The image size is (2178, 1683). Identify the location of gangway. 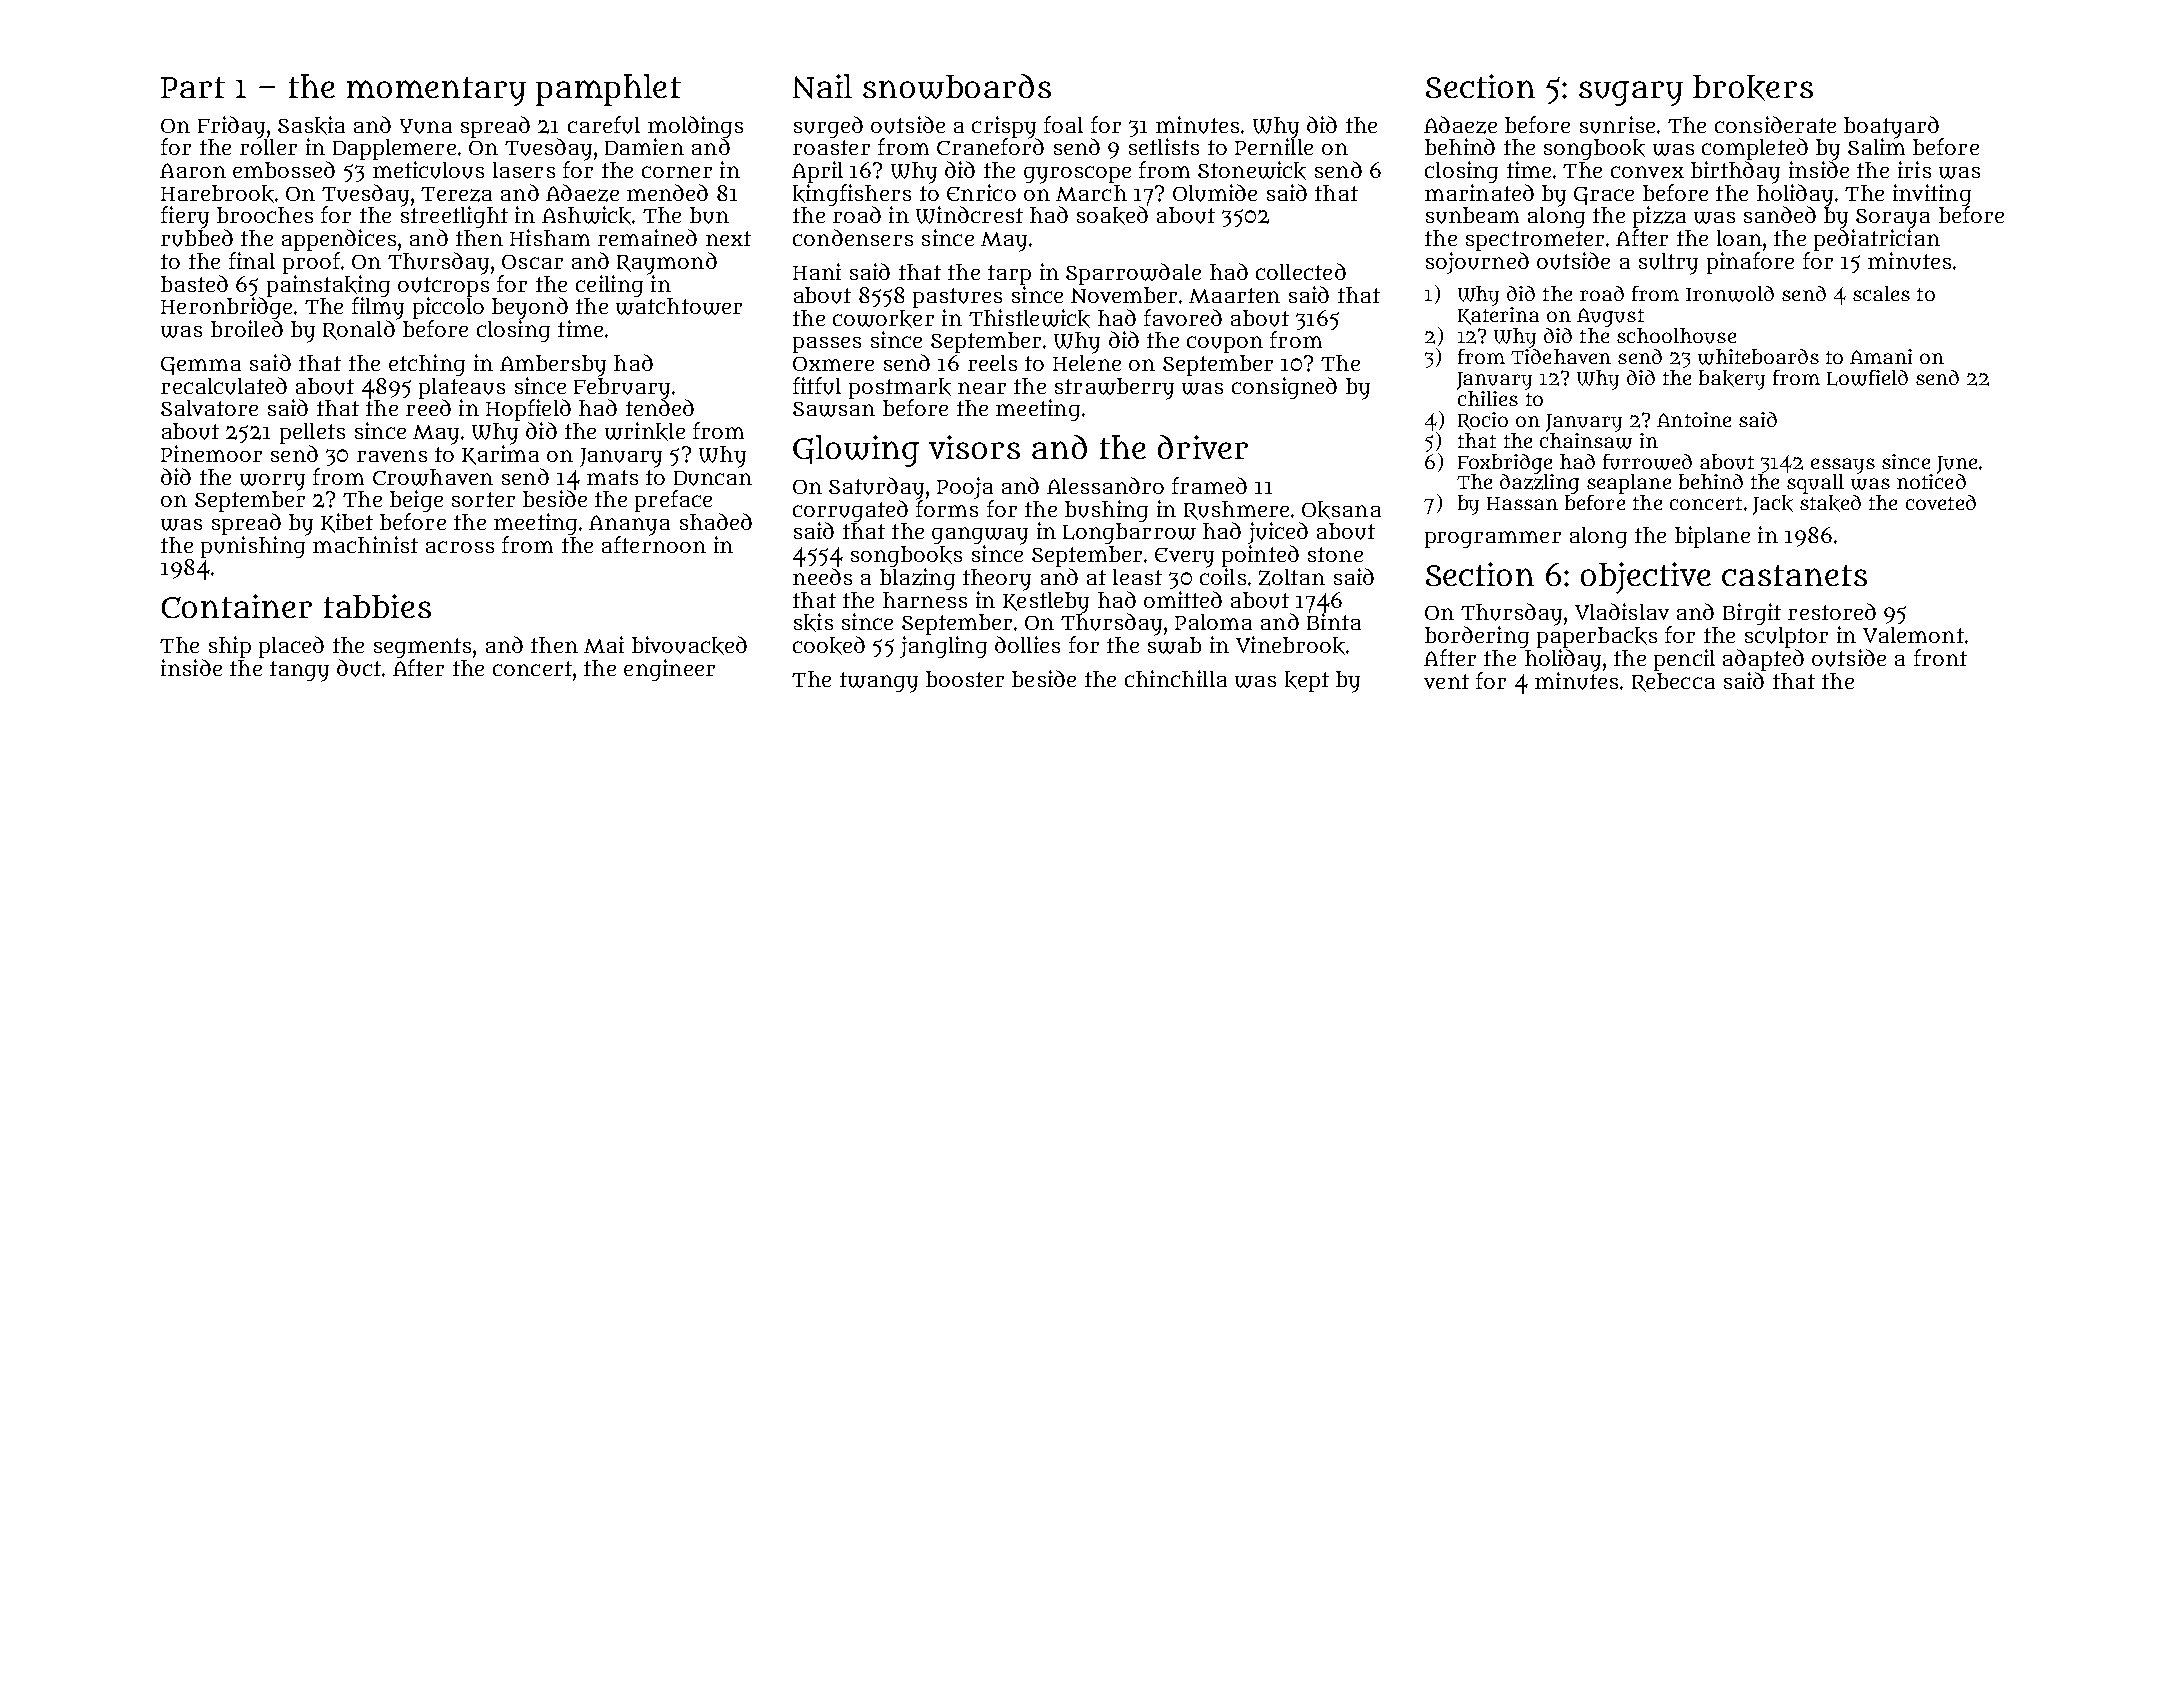
(980, 536).
